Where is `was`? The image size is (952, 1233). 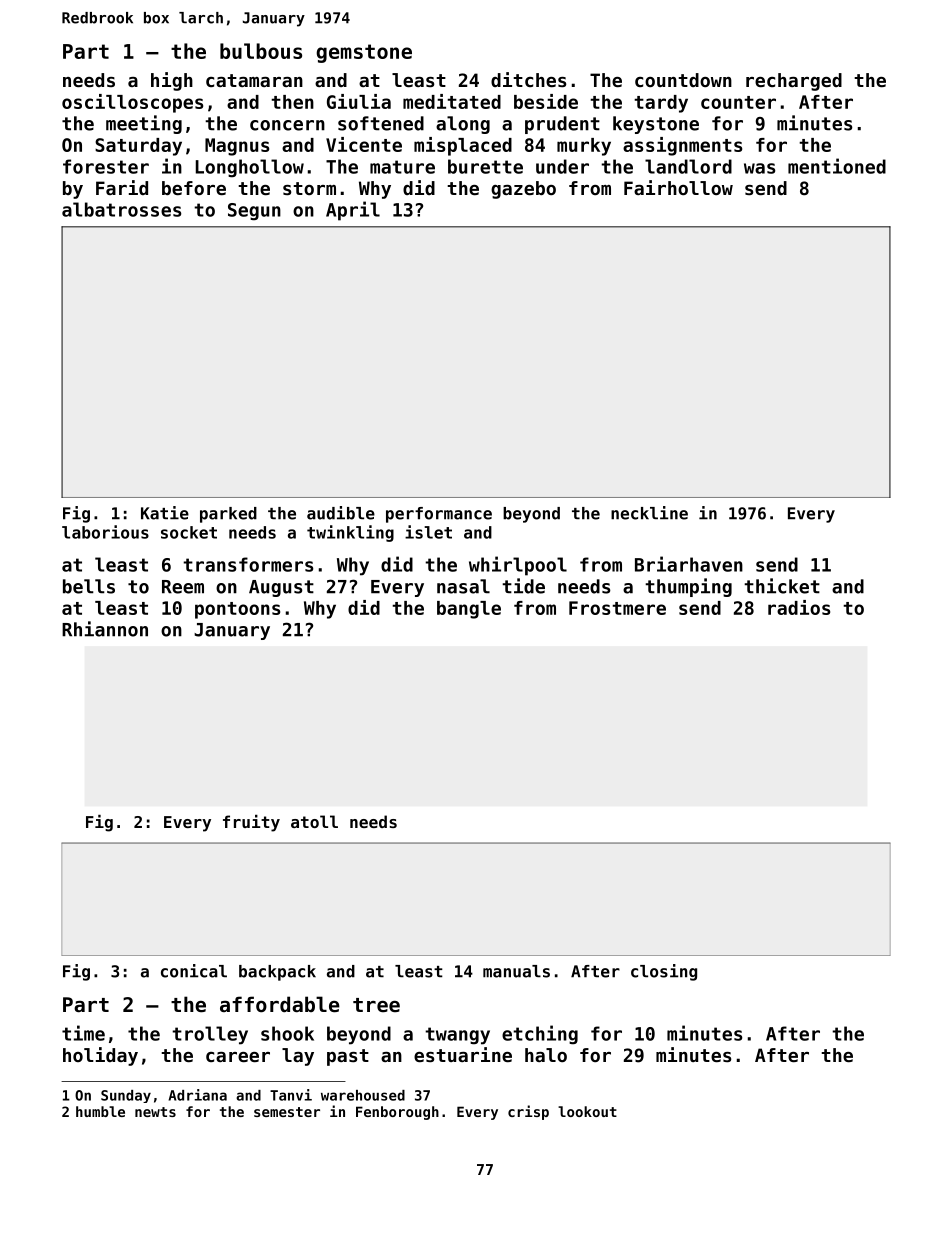 was is located at coordinates (759, 168).
